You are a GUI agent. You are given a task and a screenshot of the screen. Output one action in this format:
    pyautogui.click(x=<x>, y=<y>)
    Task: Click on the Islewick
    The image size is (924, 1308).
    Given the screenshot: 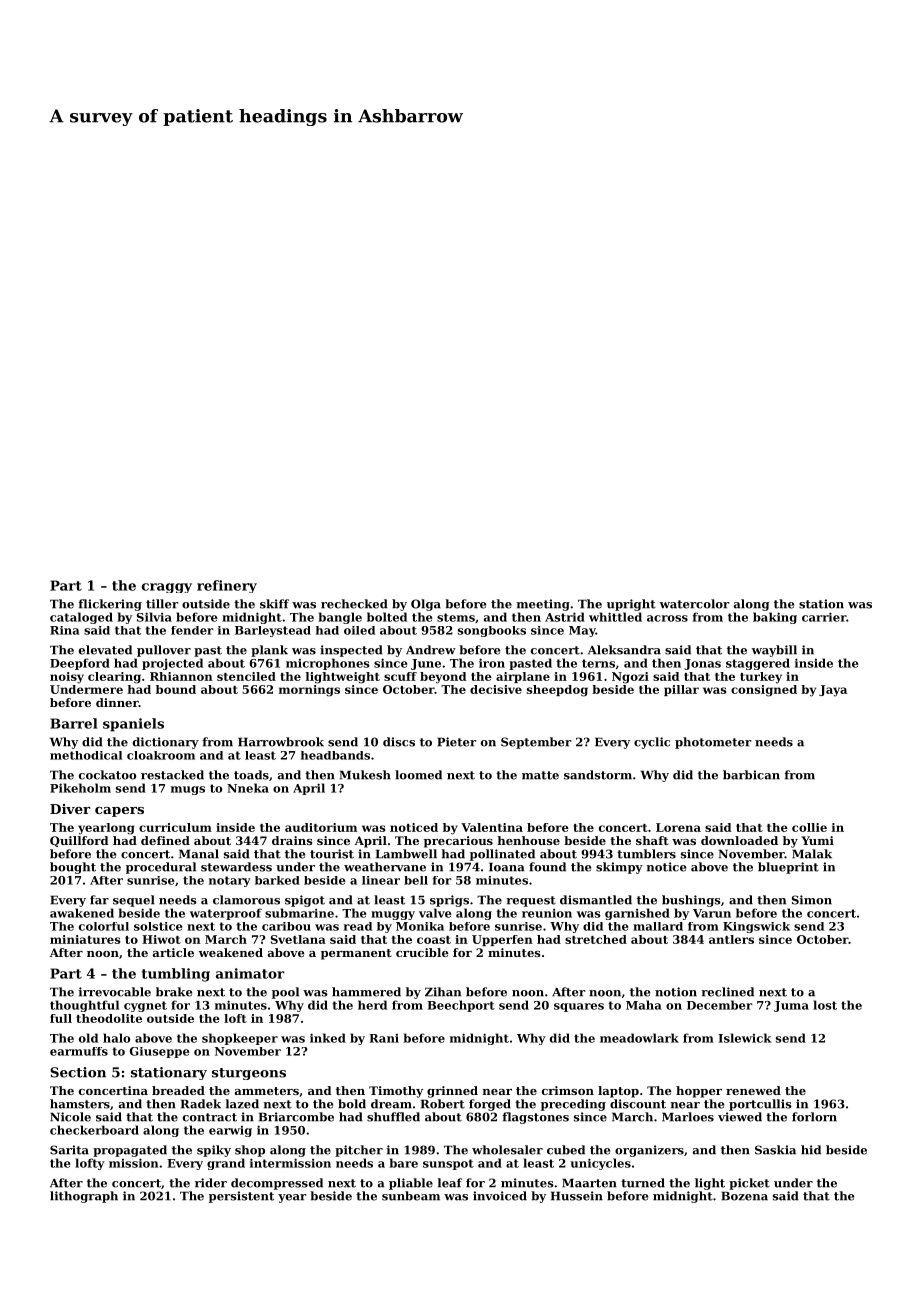 What is the action you would take?
    pyautogui.click(x=745, y=1038)
